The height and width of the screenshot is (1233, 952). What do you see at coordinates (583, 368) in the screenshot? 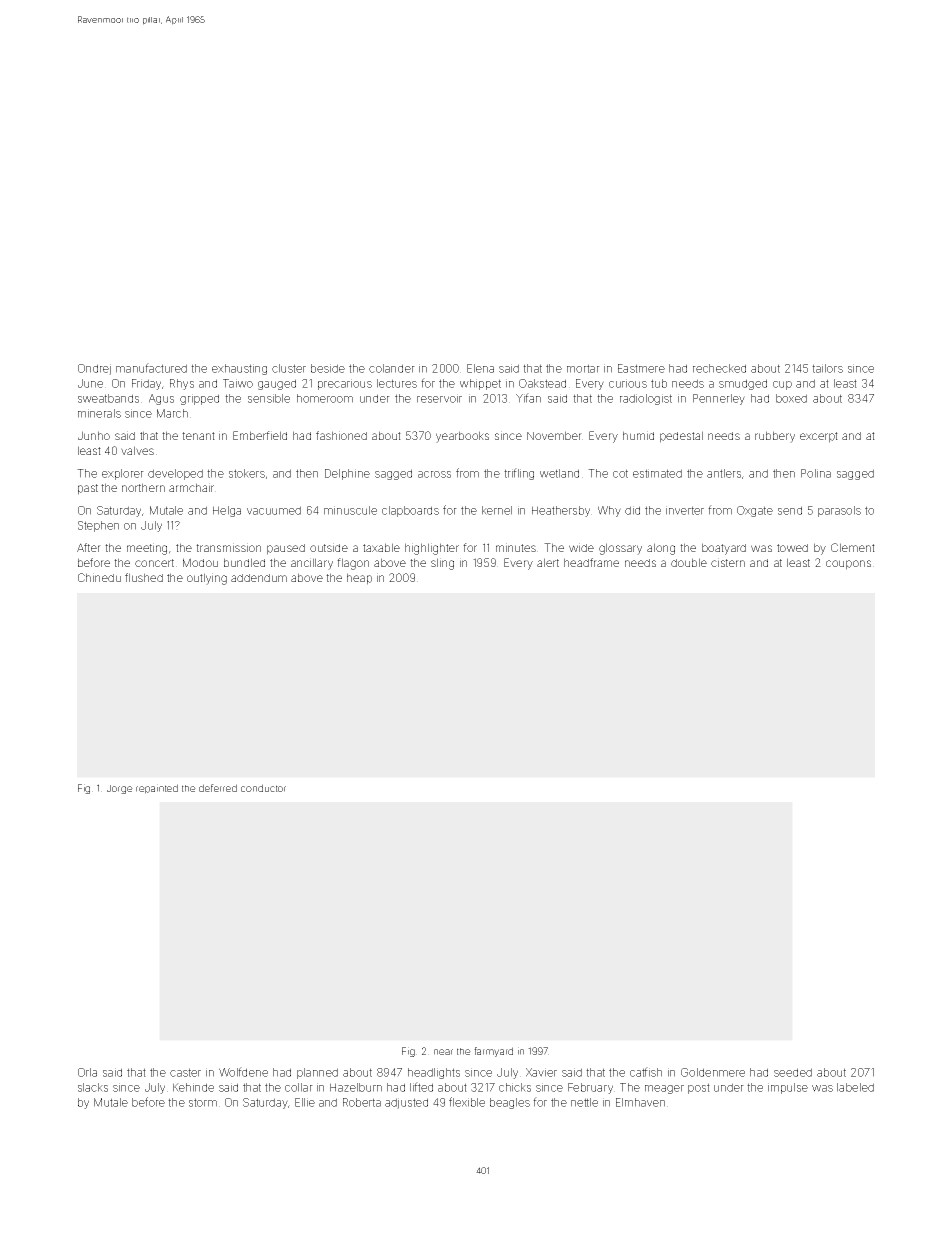
I see `mortar` at bounding box center [583, 368].
